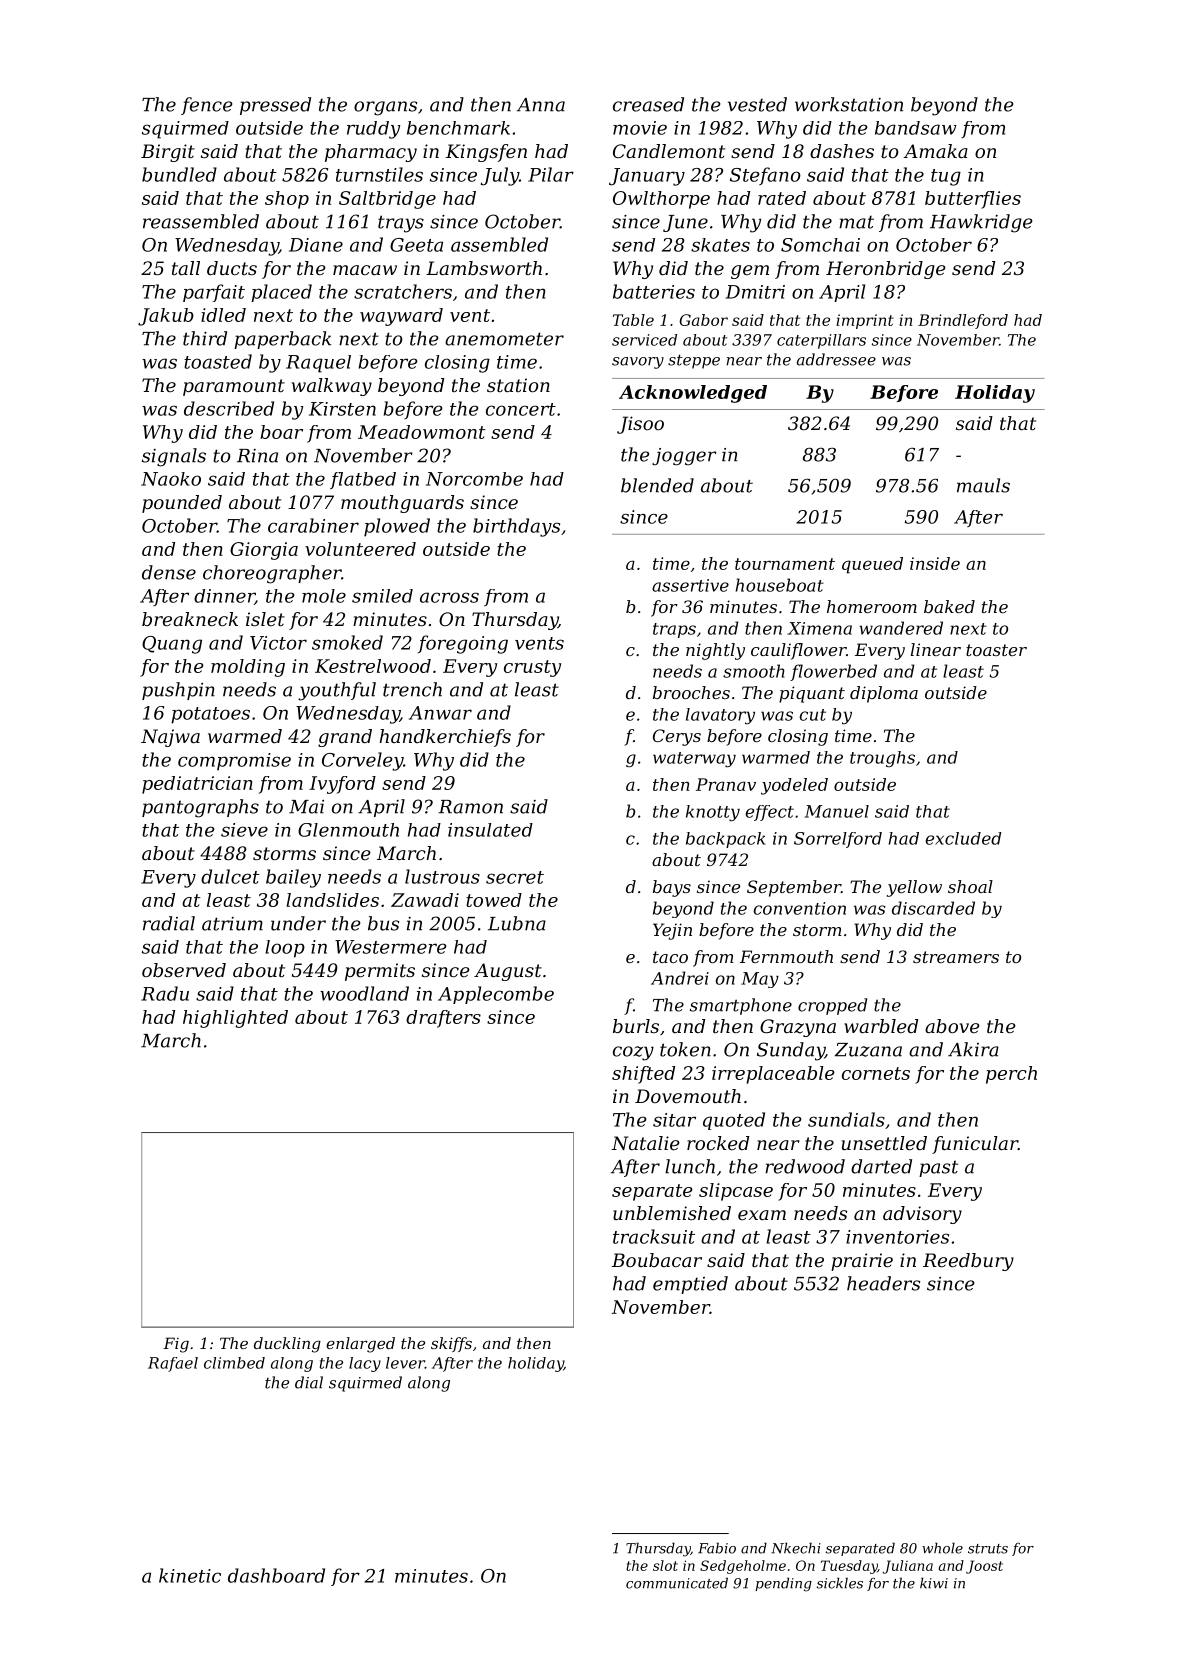 The image size is (1186, 1677). Describe the element at coordinates (654, 1236) in the screenshot. I see `tracksuit` at that location.
